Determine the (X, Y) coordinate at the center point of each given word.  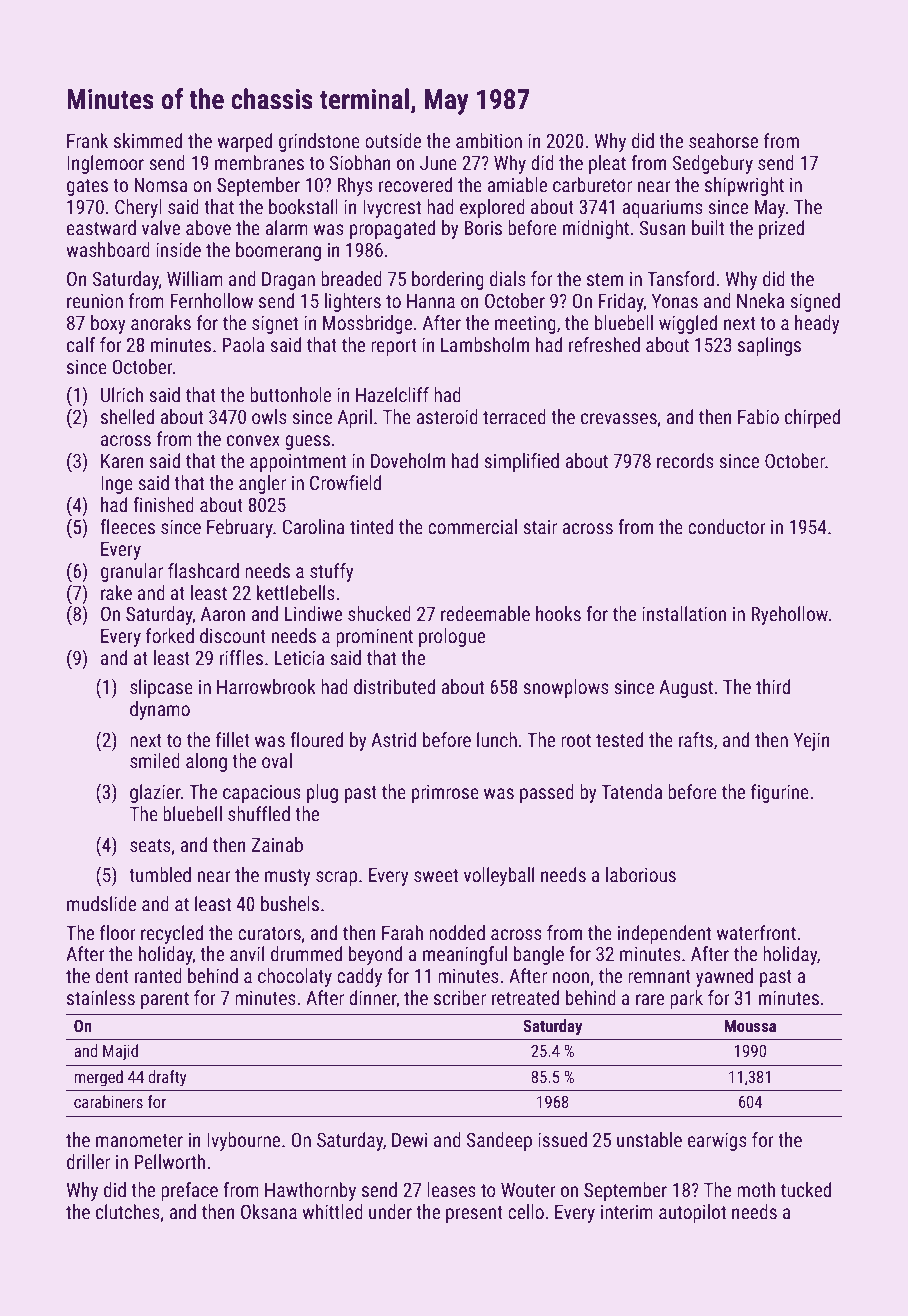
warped (244, 142)
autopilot (692, 1213)
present (474, 1214)
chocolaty (295, 977)
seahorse (723, 140)
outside (393, 140)
